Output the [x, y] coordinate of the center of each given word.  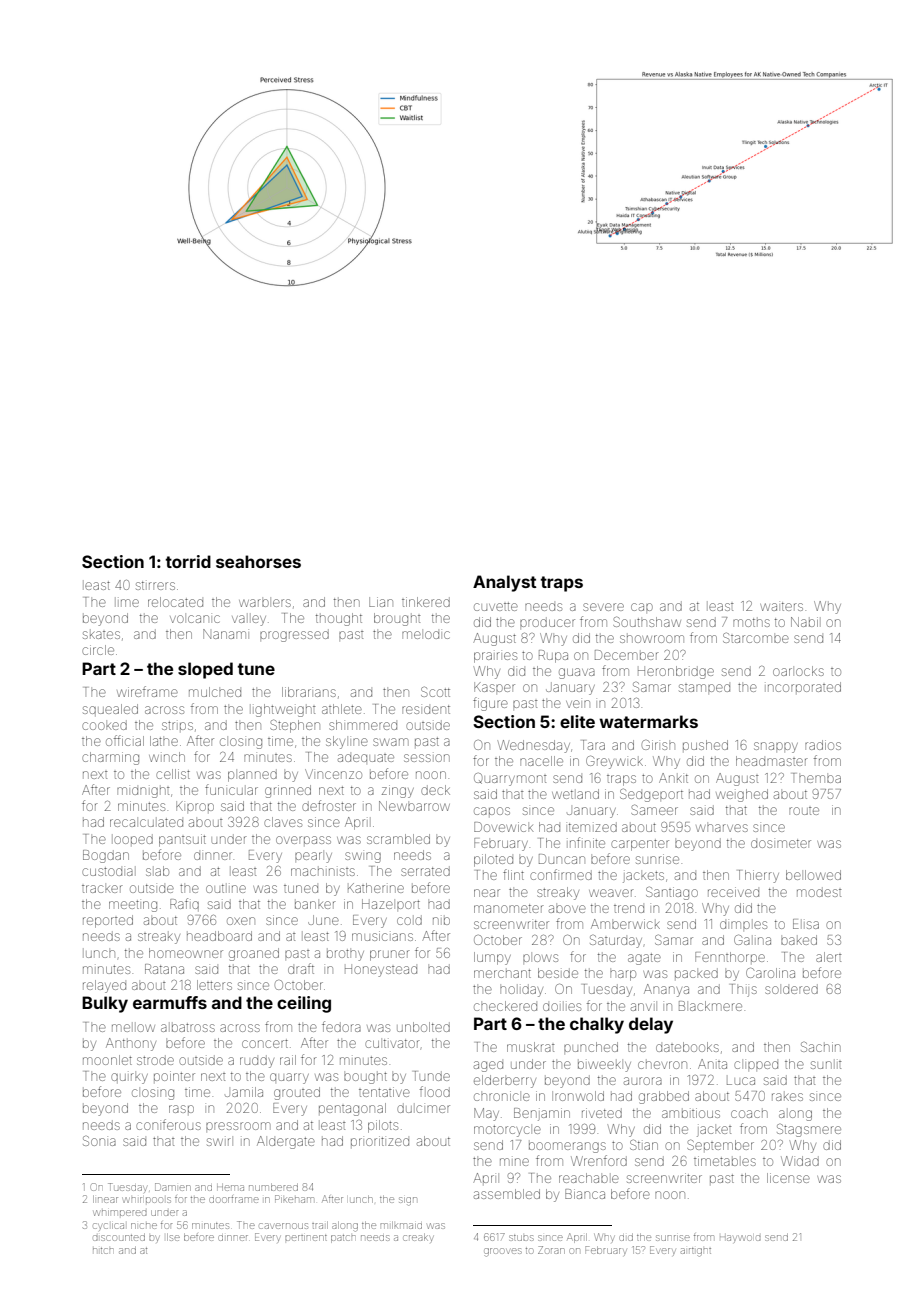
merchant [502, 973]
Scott [435, 692]
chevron [662, 1065]
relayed [104, 986]
